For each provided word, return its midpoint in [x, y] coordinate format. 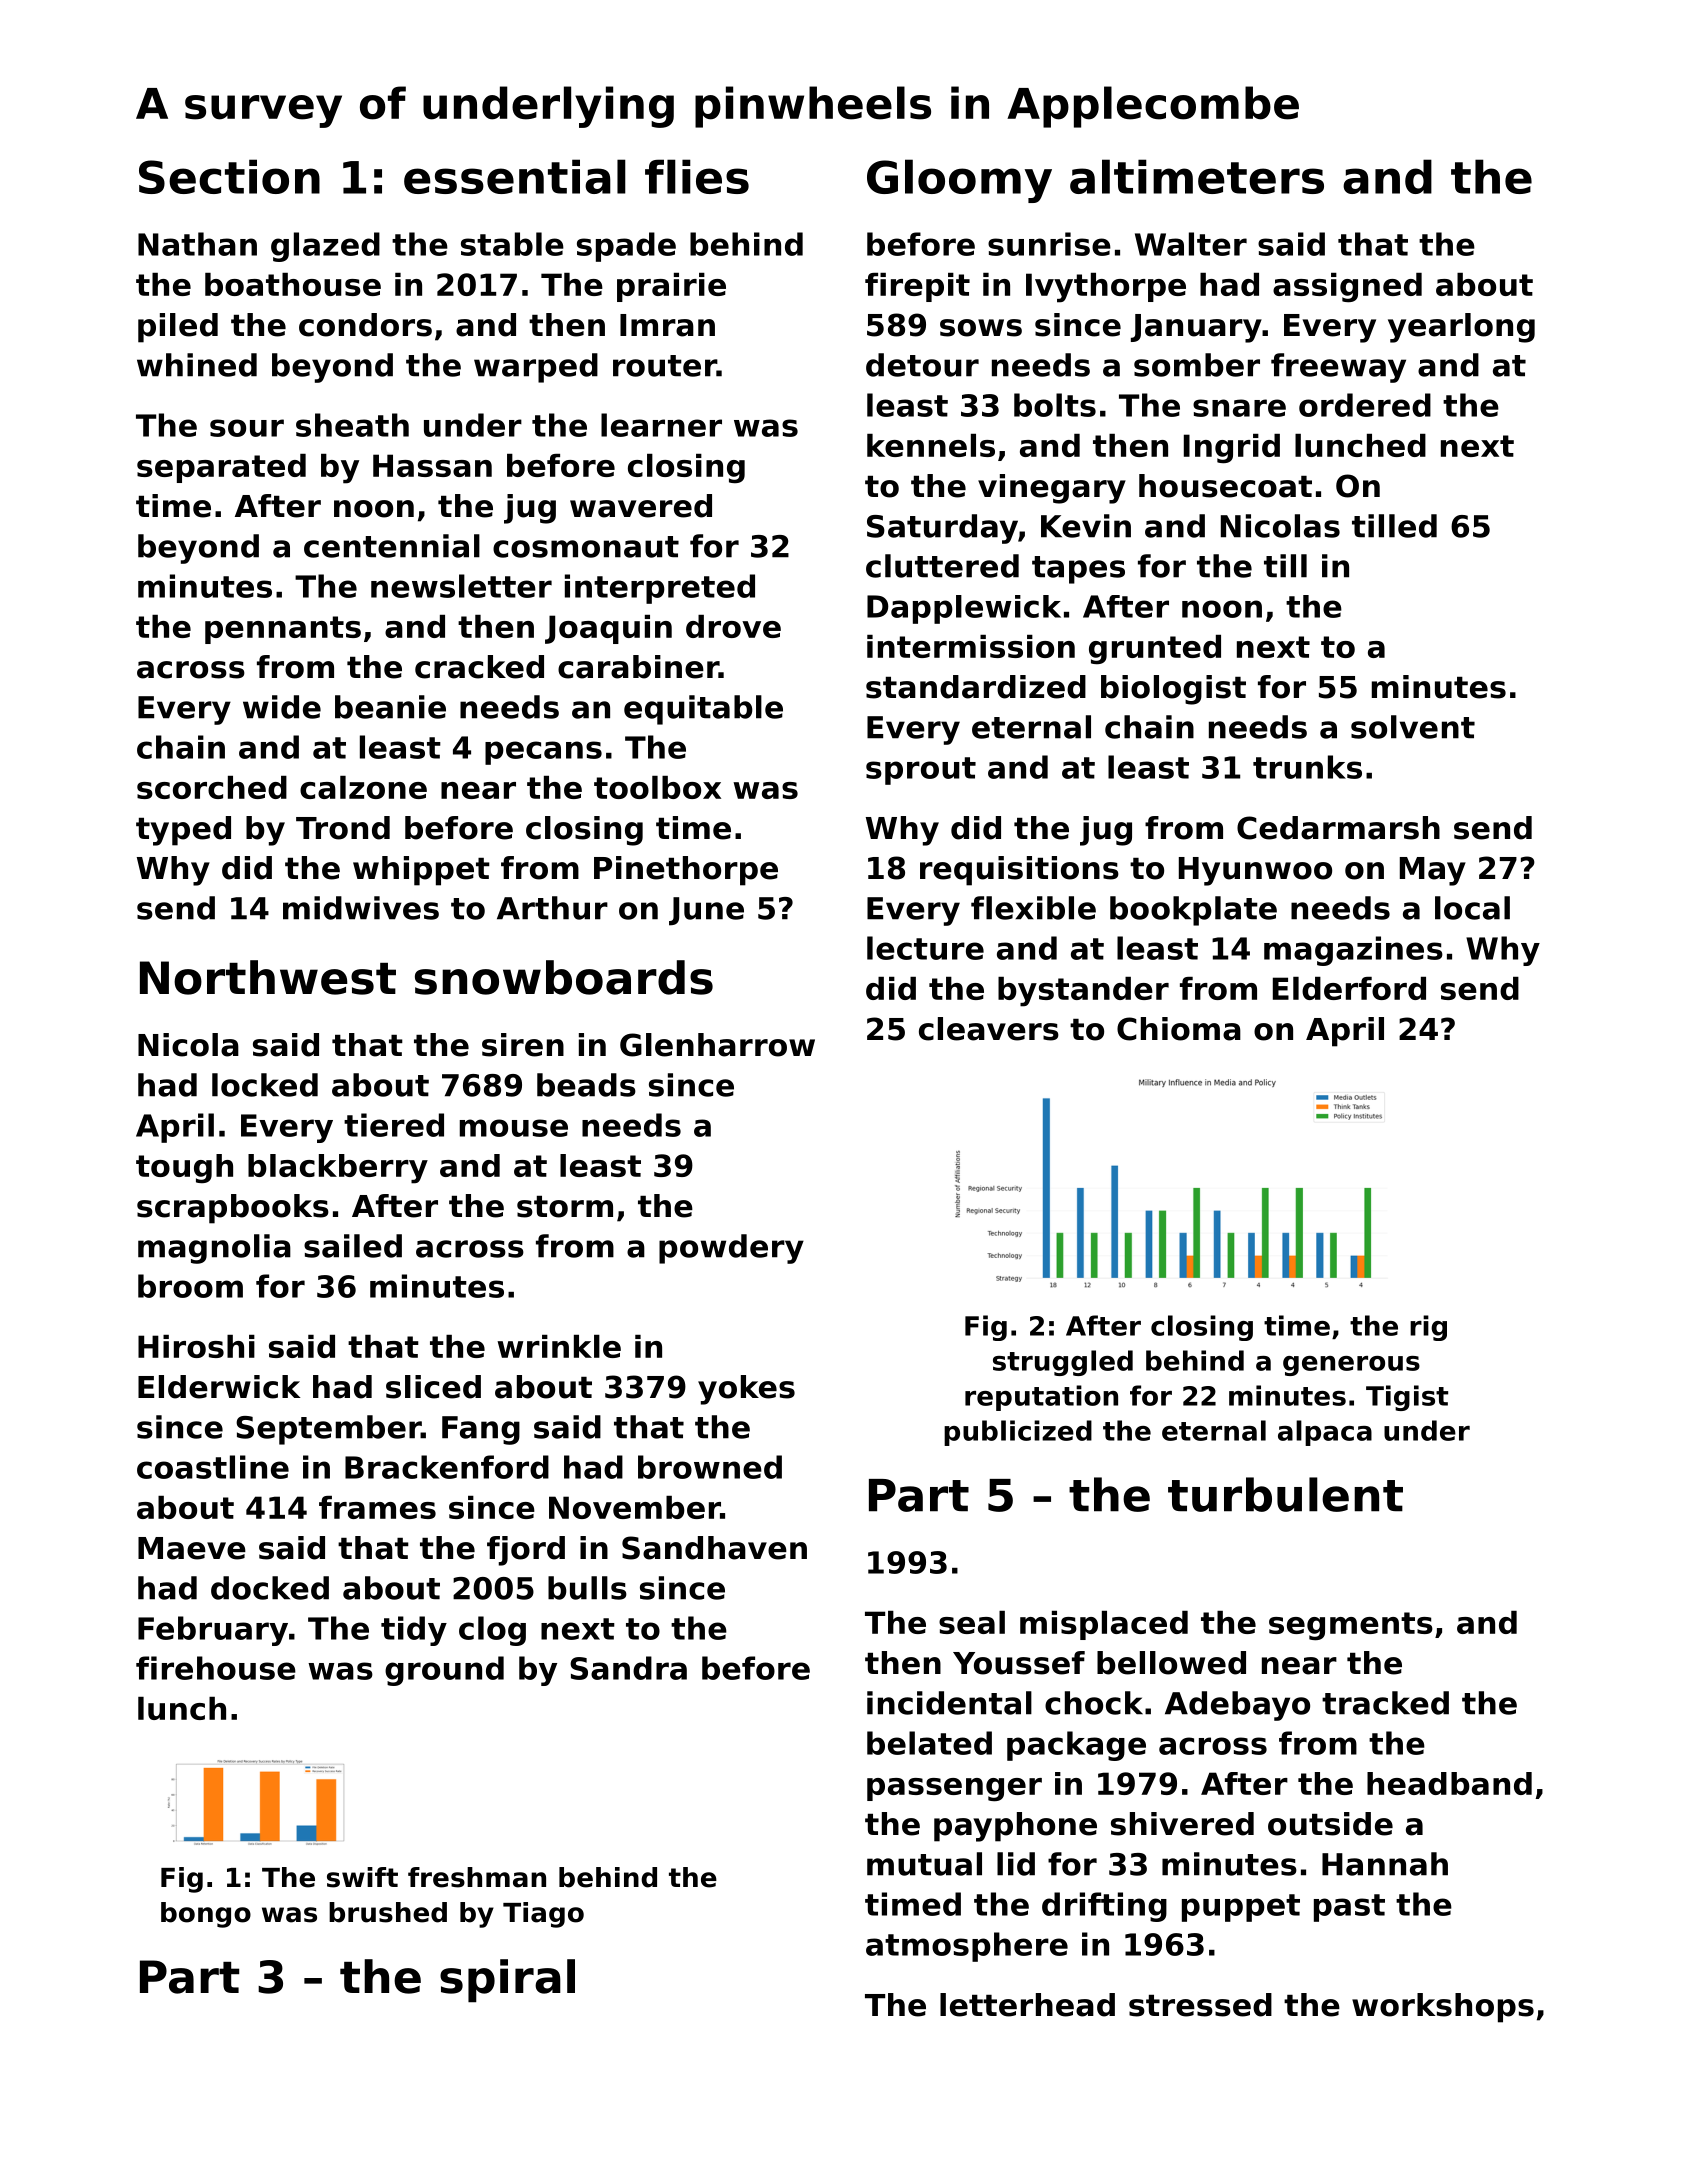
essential [515, 176]
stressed [1200, 2005]
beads [586, 1085]
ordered [1365, 405]
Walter [1191, 244]
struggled [1063, 1363]
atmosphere [967, 1947]
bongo [206, 1915]
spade [626, 247]
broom [190, 1286]
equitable [703, 710]
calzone [363, 787]
